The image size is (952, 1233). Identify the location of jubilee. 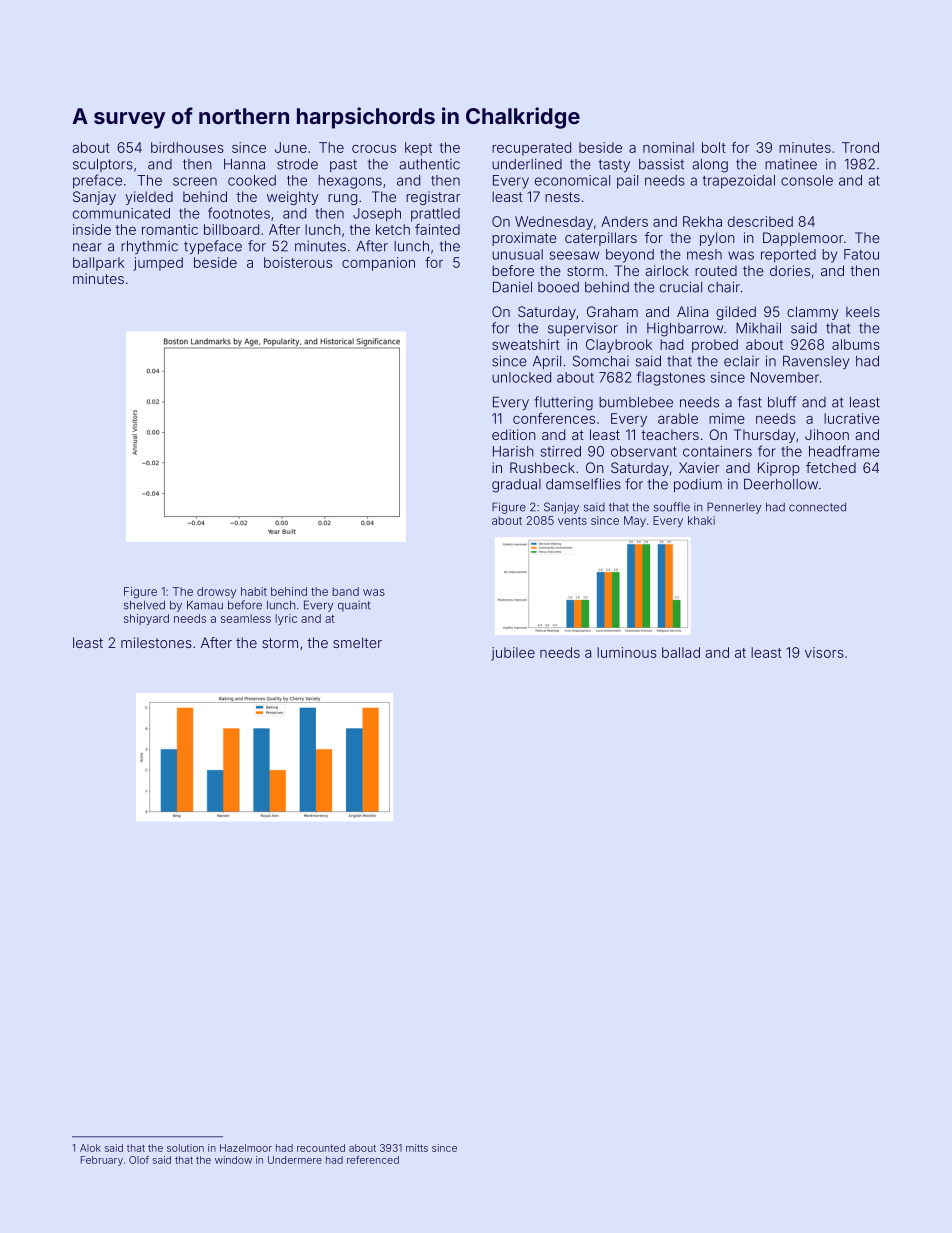
(513, 654).
